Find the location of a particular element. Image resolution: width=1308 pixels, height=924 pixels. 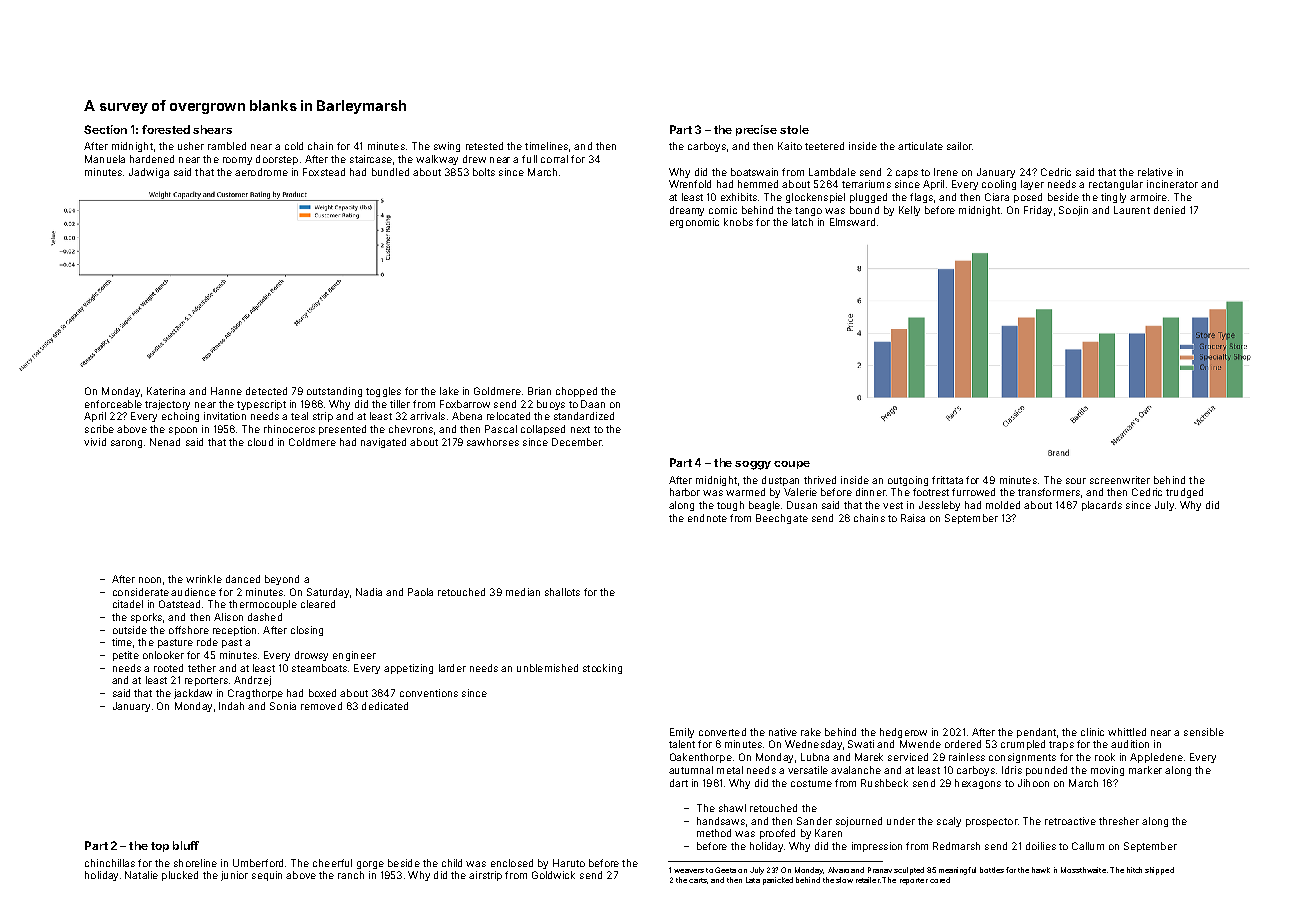

retested is located at coordinates (484, 146).
